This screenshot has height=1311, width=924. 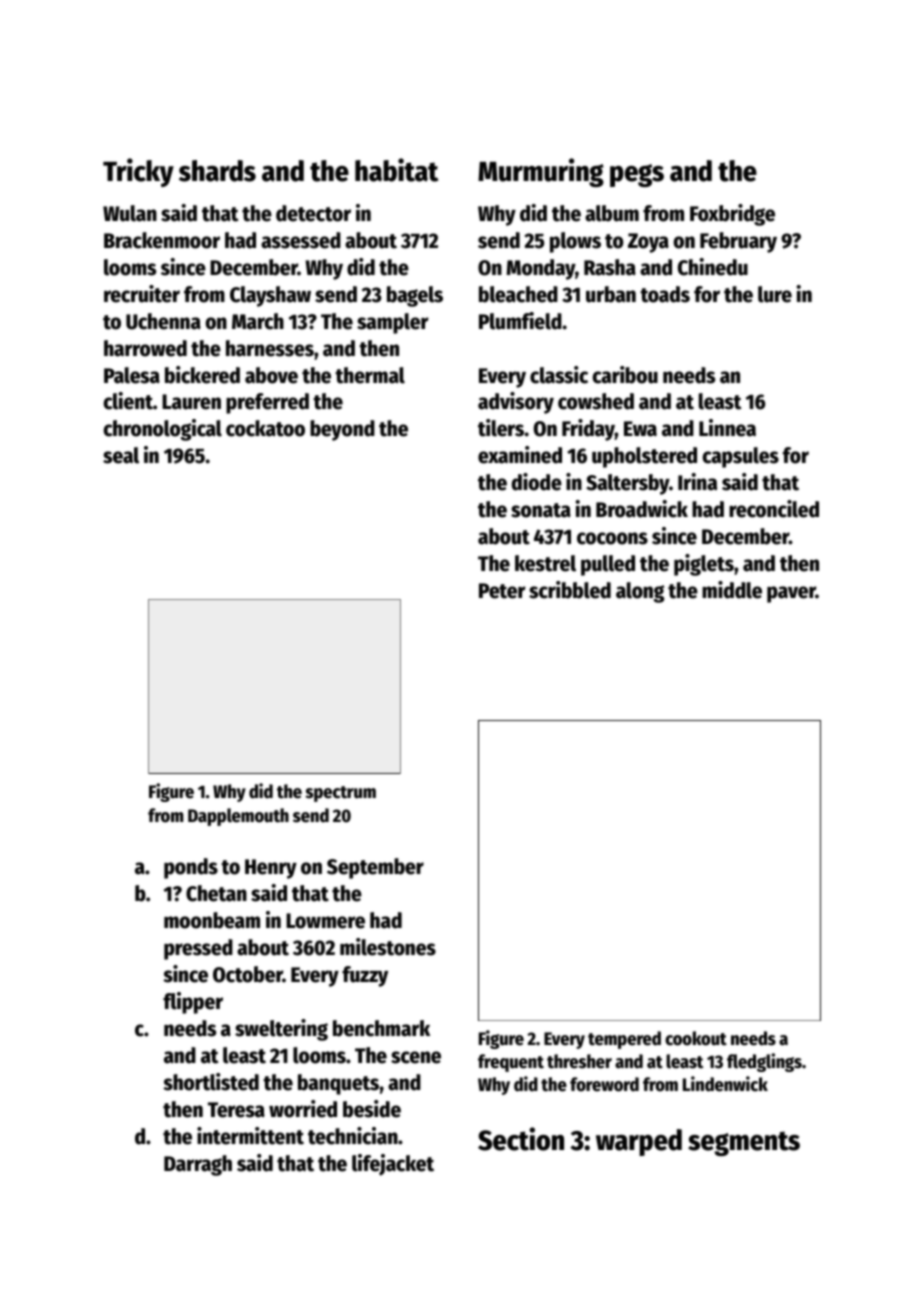 What do you see at coordinates (258, 321) in the screenshot?
I see `March` at bounding box center [258, 321].
